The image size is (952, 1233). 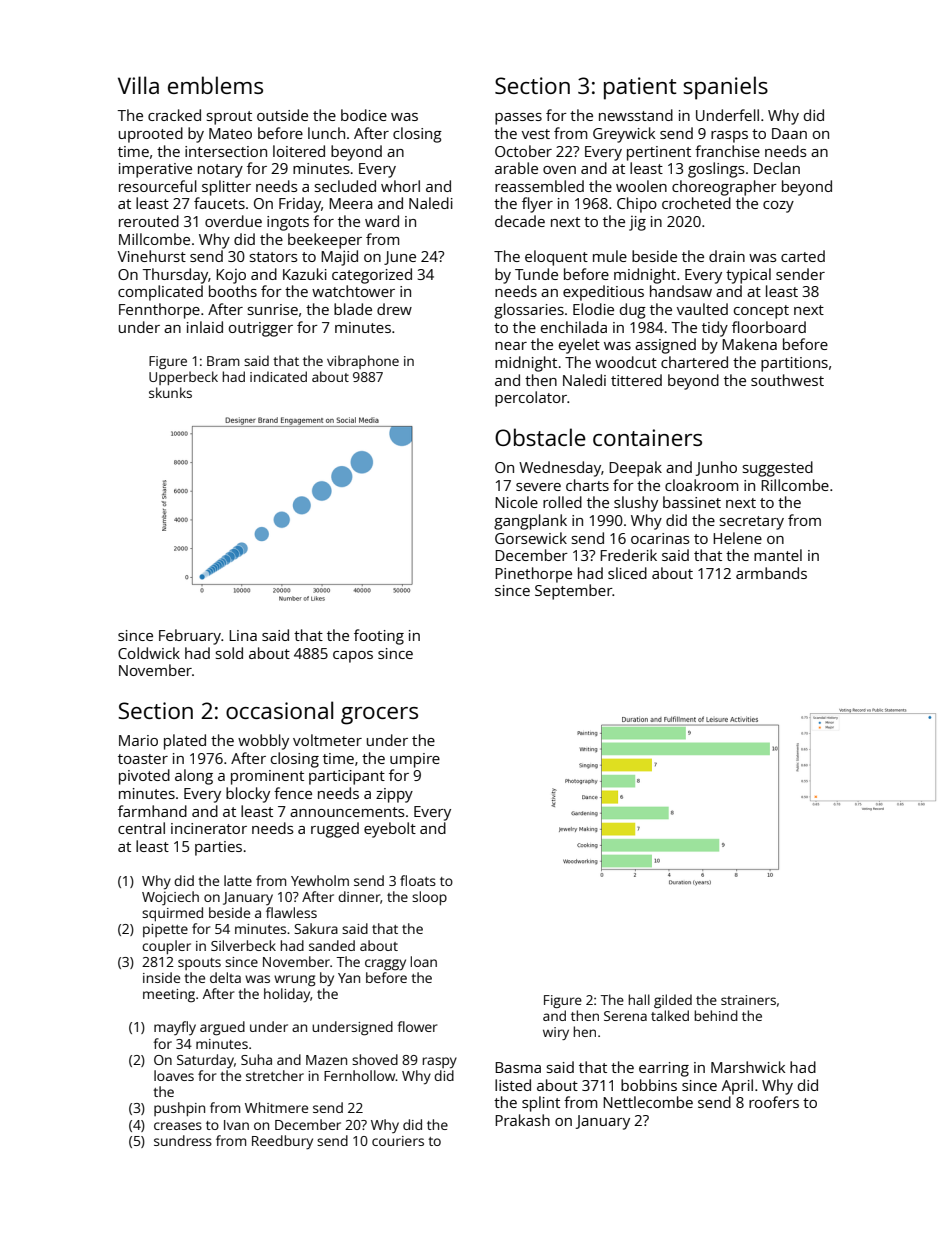 What do you see at coordinates (640, 88) in the document?
I see `patient` at bounding box center [640, 88].
